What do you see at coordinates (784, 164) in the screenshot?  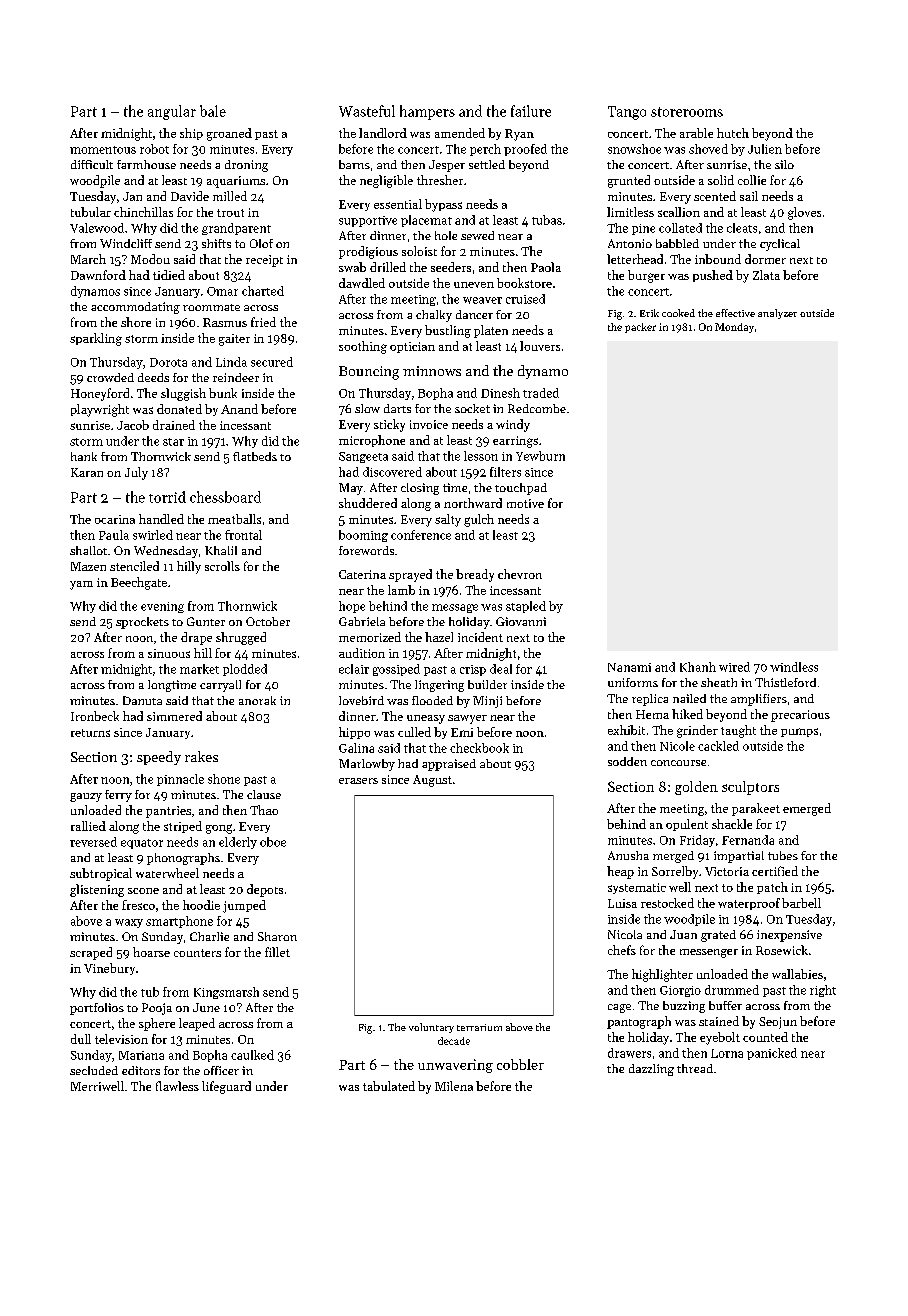 I see `silo` at bounding box center [784, 164].
